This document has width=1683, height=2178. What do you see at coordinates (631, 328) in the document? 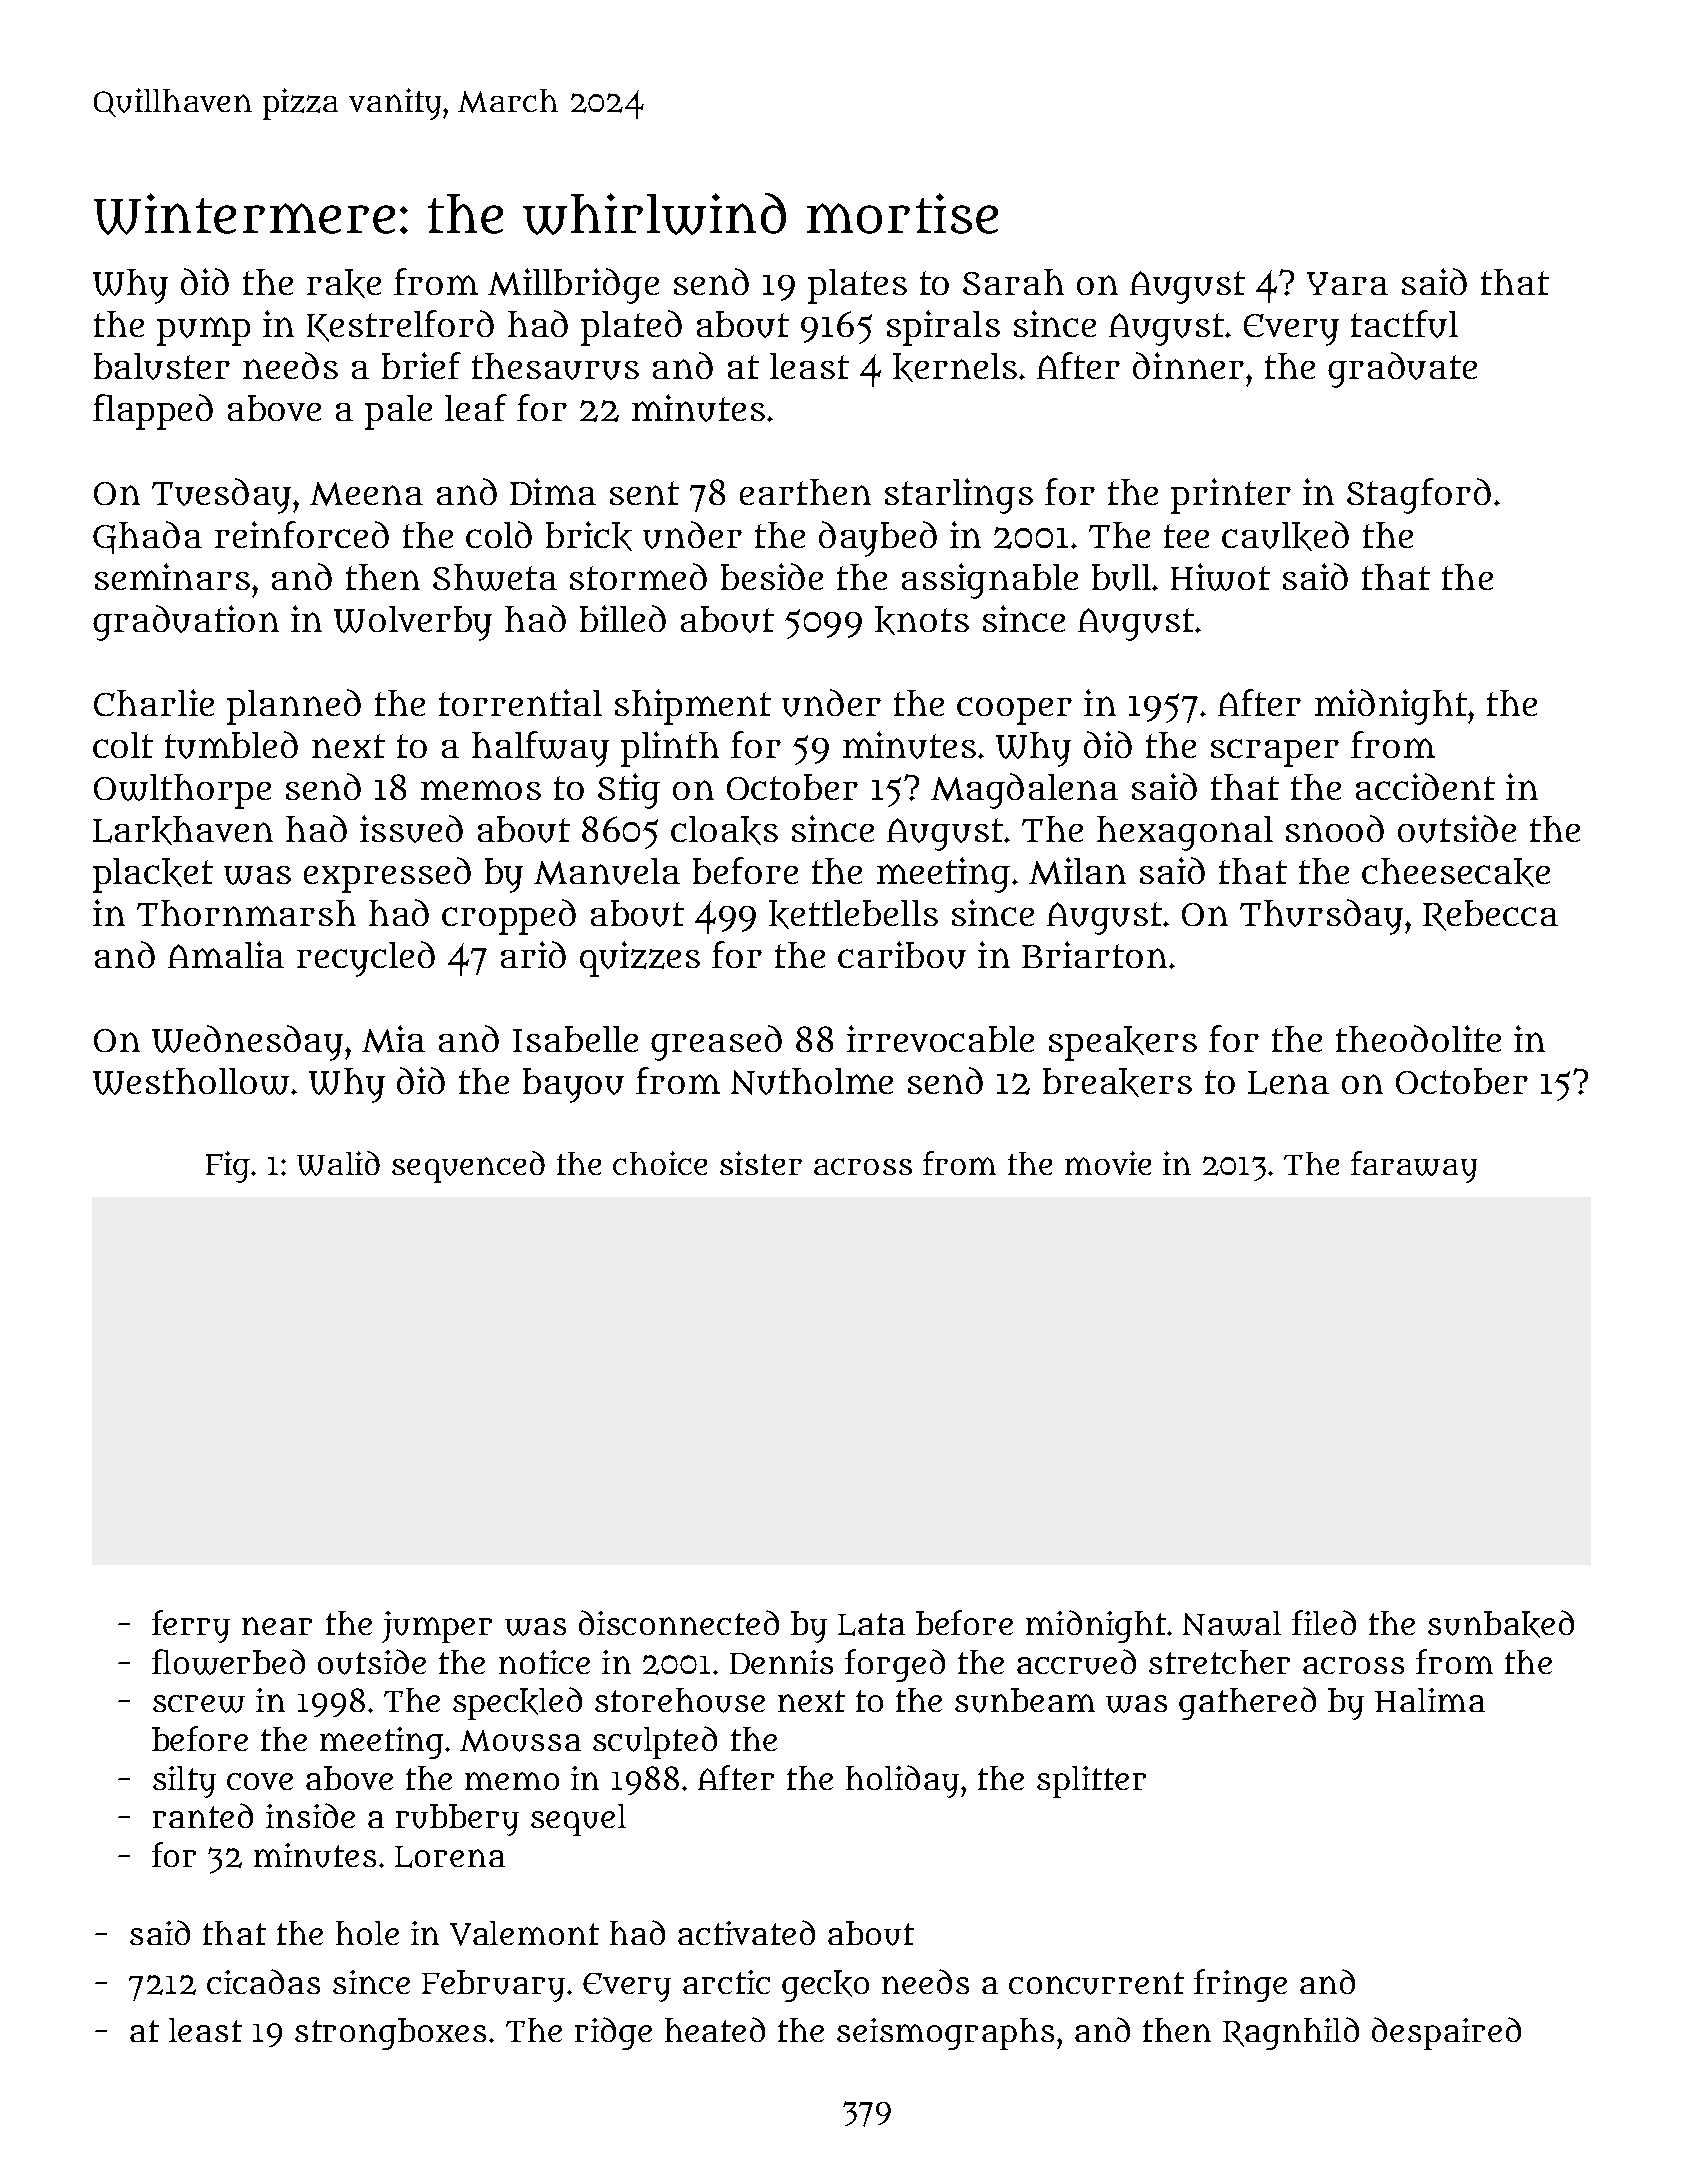
I see `plated` at bounding box center [631, 328].
